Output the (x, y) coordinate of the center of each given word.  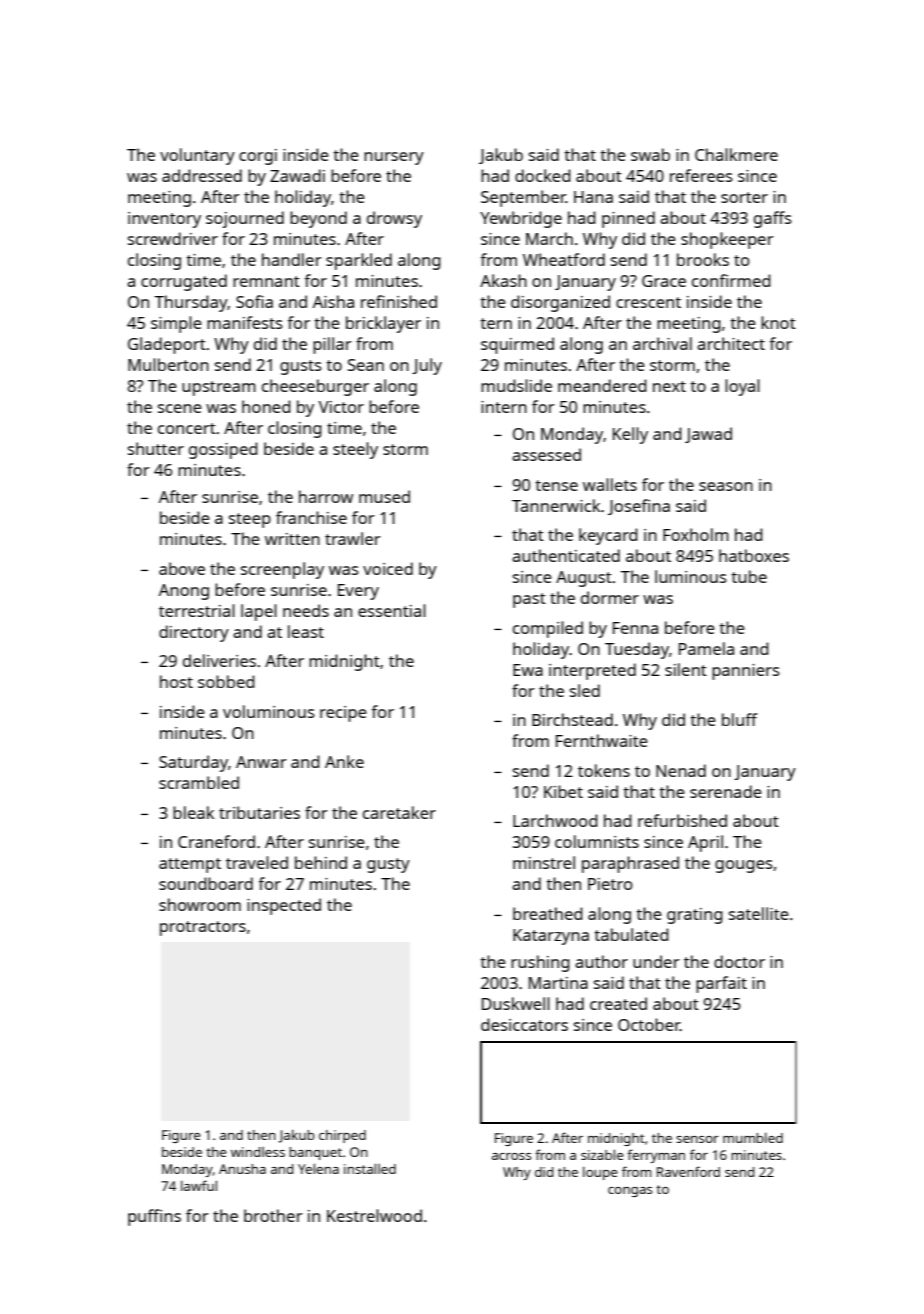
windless (258, 1152)
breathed (548, 913)
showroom (200, 904)
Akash (503, 280)
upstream (219, 388)
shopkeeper (727, 240)
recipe (343, 714)
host (176, 681)
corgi (258, 157)
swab (650, 154)
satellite (759, 913)
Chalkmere (736, 154)
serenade (726, 791)
